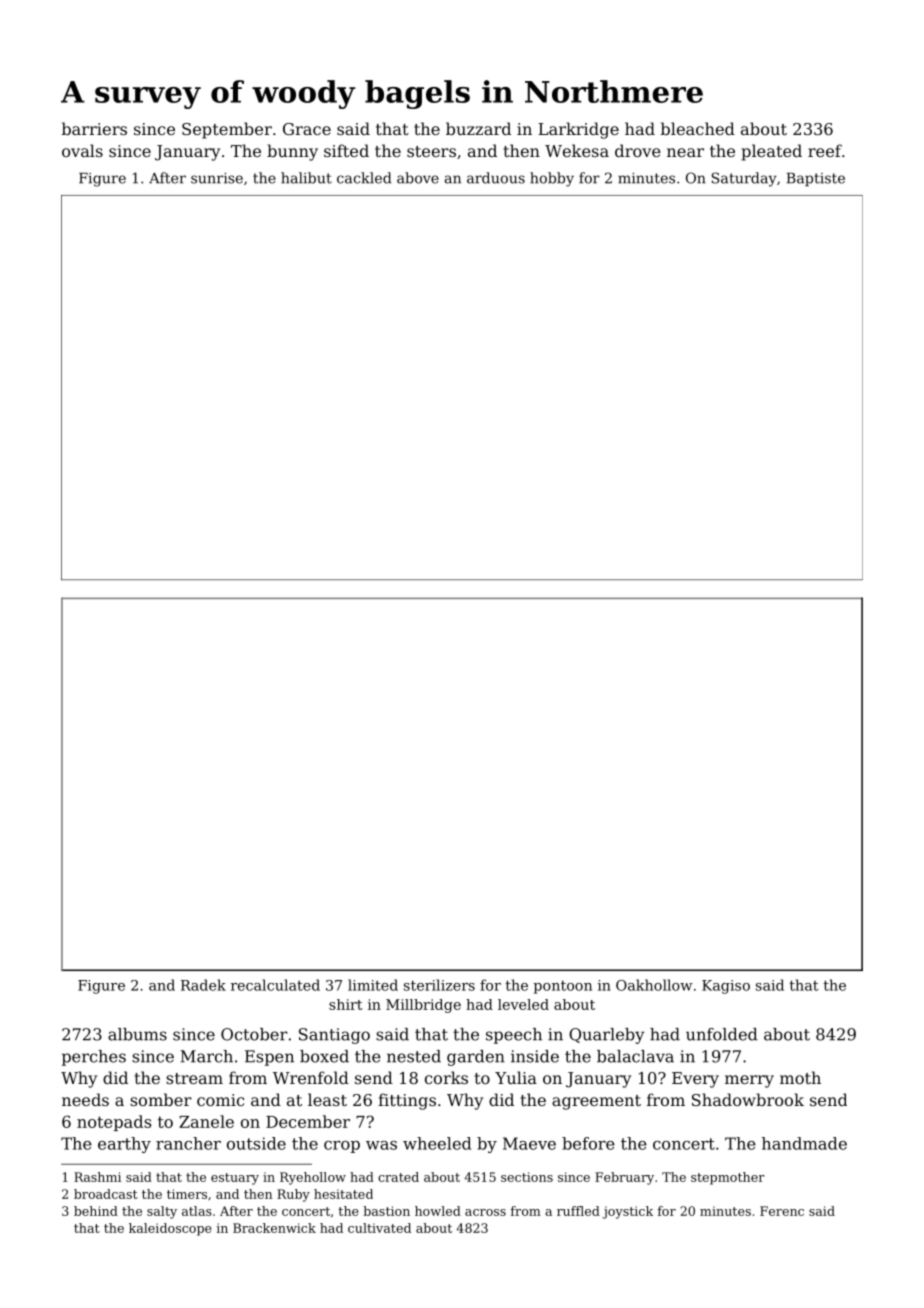 Image resolution: width=924 pixels, height=1308 pixels. Describe the element at coordinates (217, 178) in the image. I see `sunrise` at that location.
